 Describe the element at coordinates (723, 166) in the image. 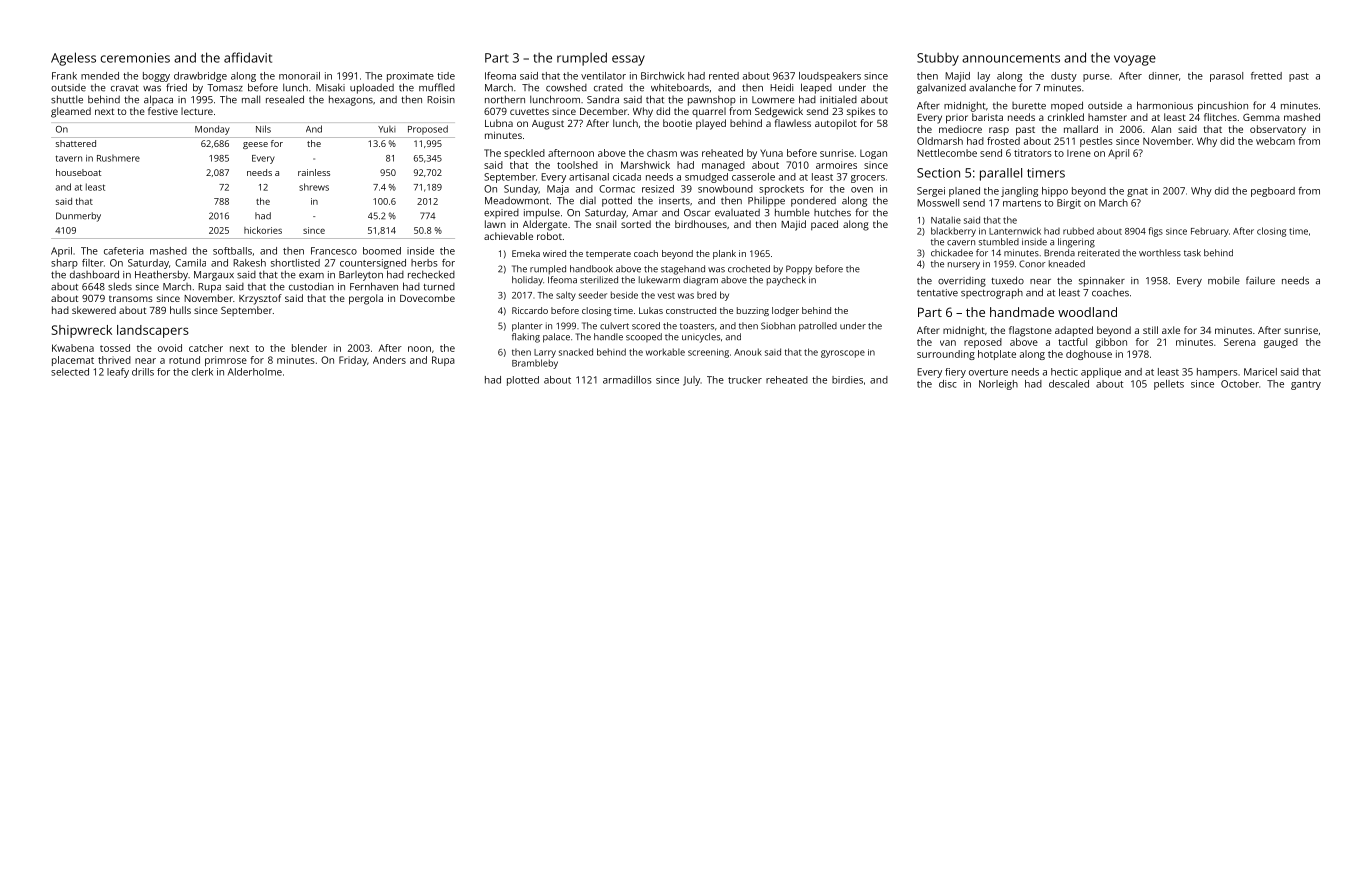

I see `managed` at that location.
